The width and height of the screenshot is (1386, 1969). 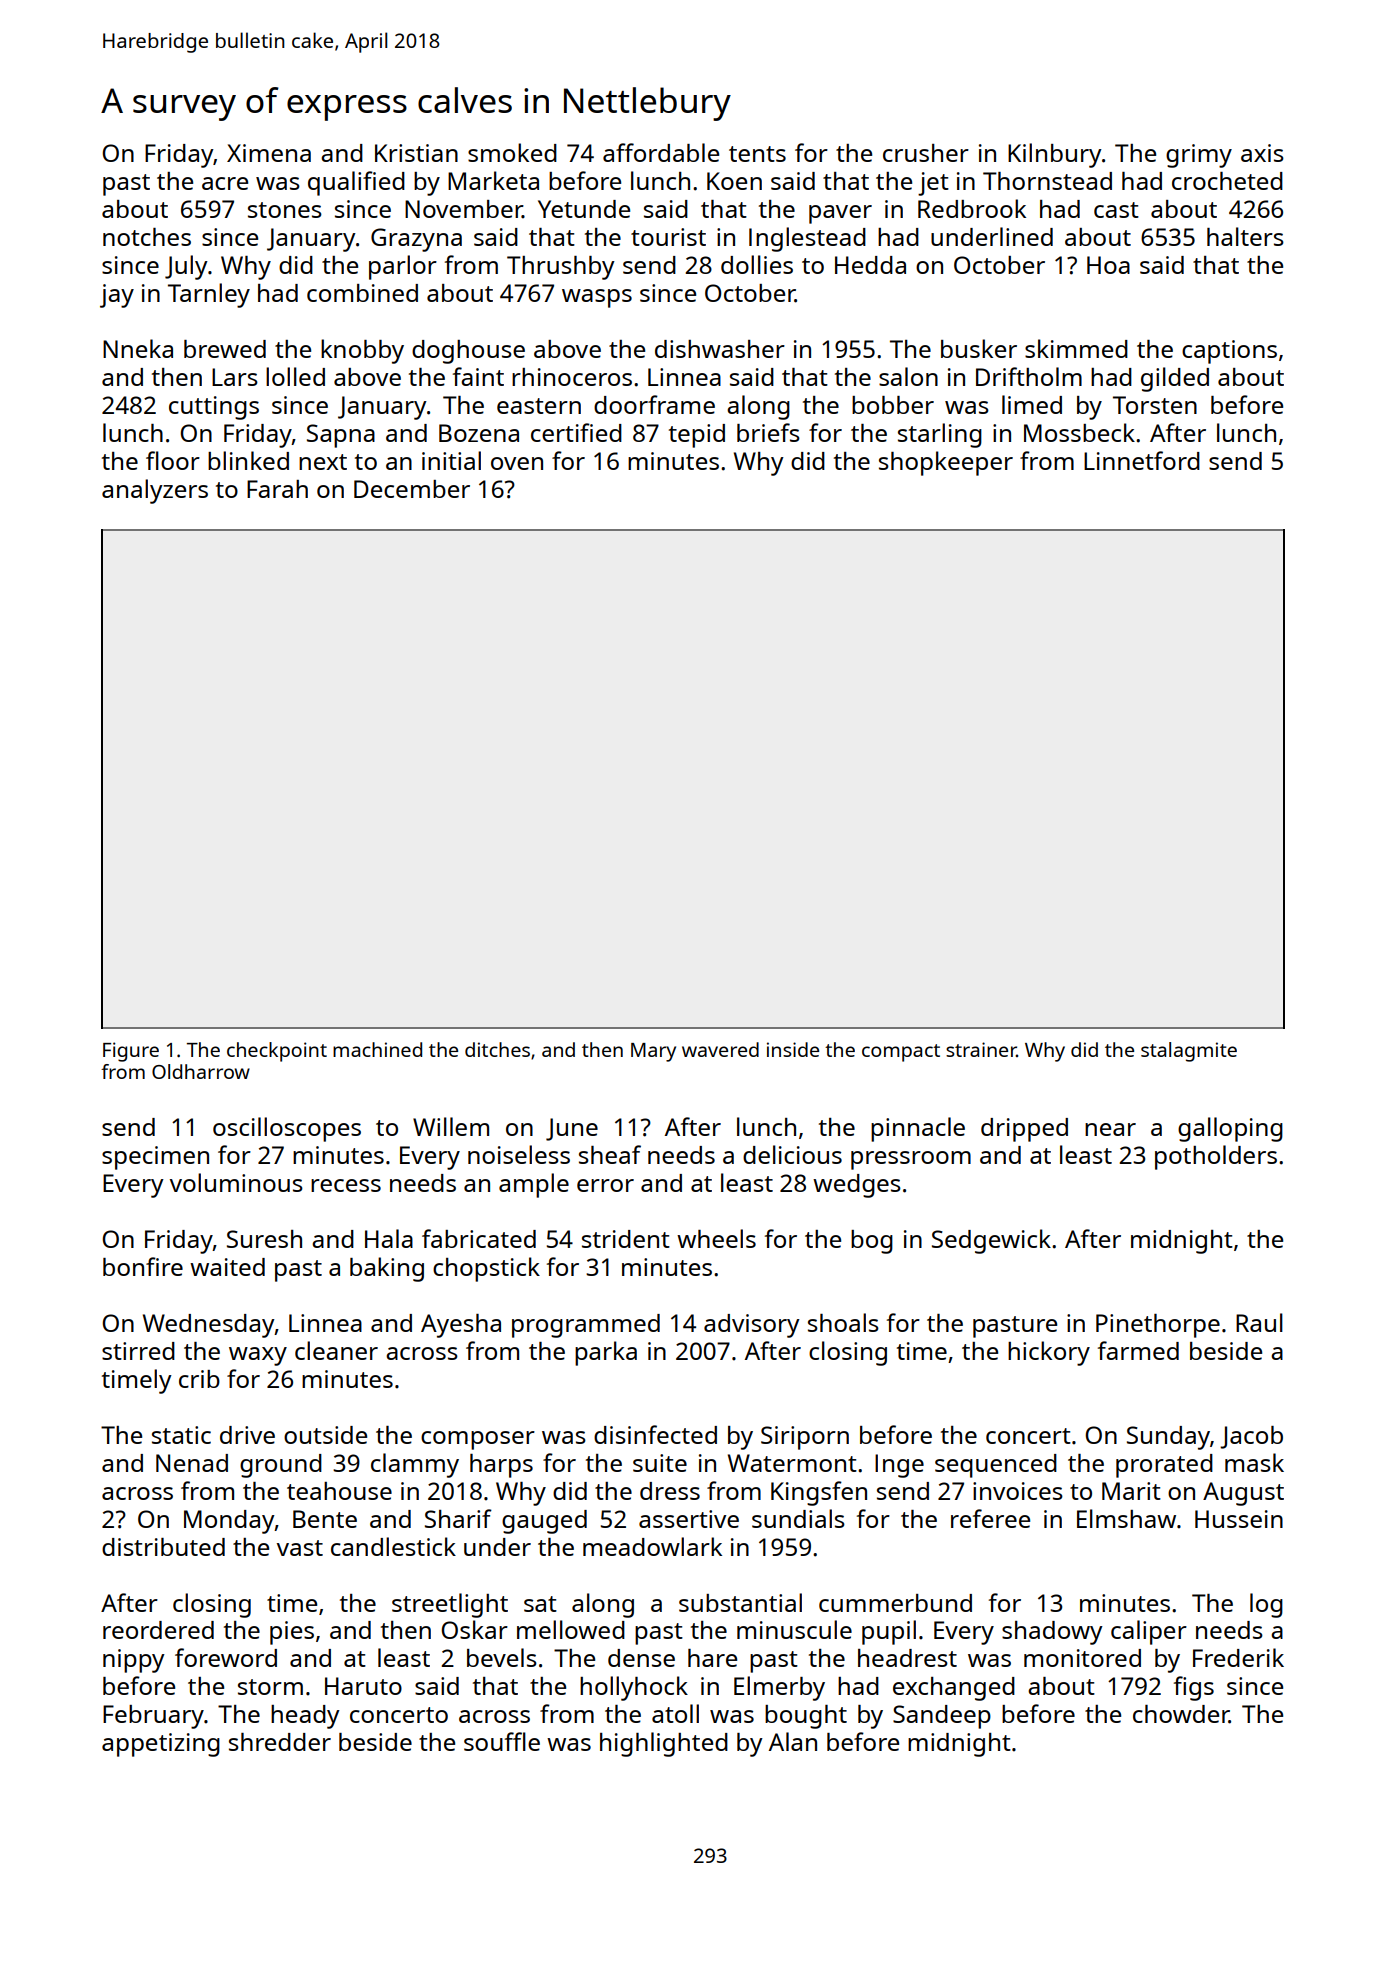 I want to click on ditches, so click(x=497, y=1049).
